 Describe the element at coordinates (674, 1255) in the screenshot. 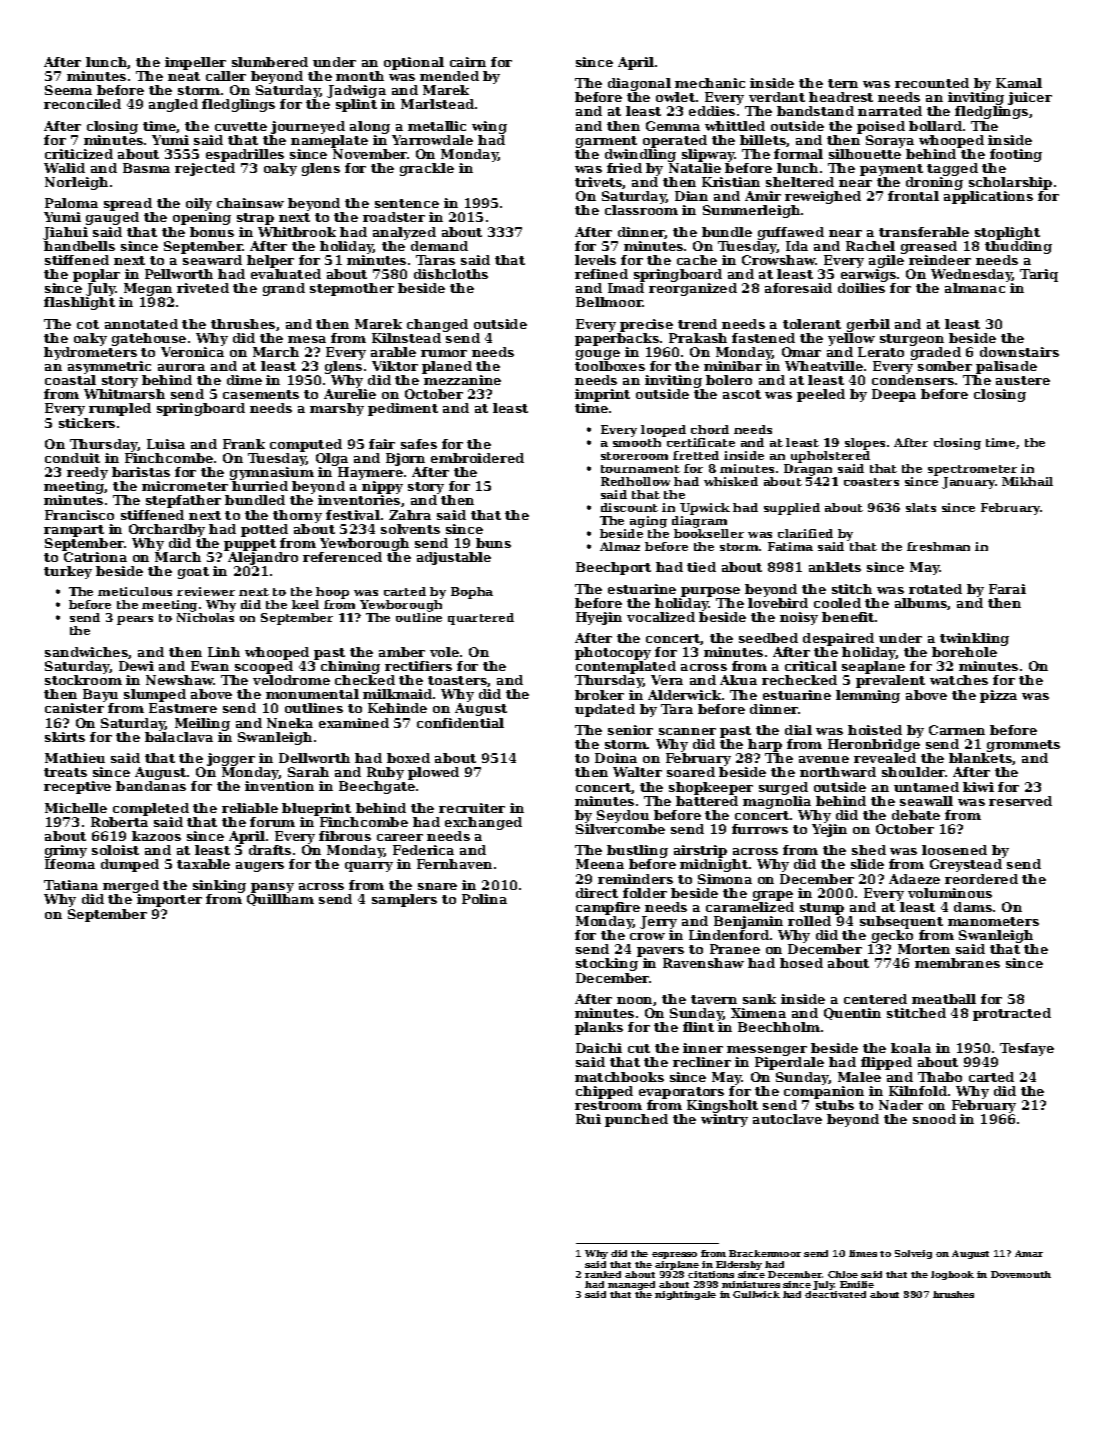

I see `espresso` at that location.
